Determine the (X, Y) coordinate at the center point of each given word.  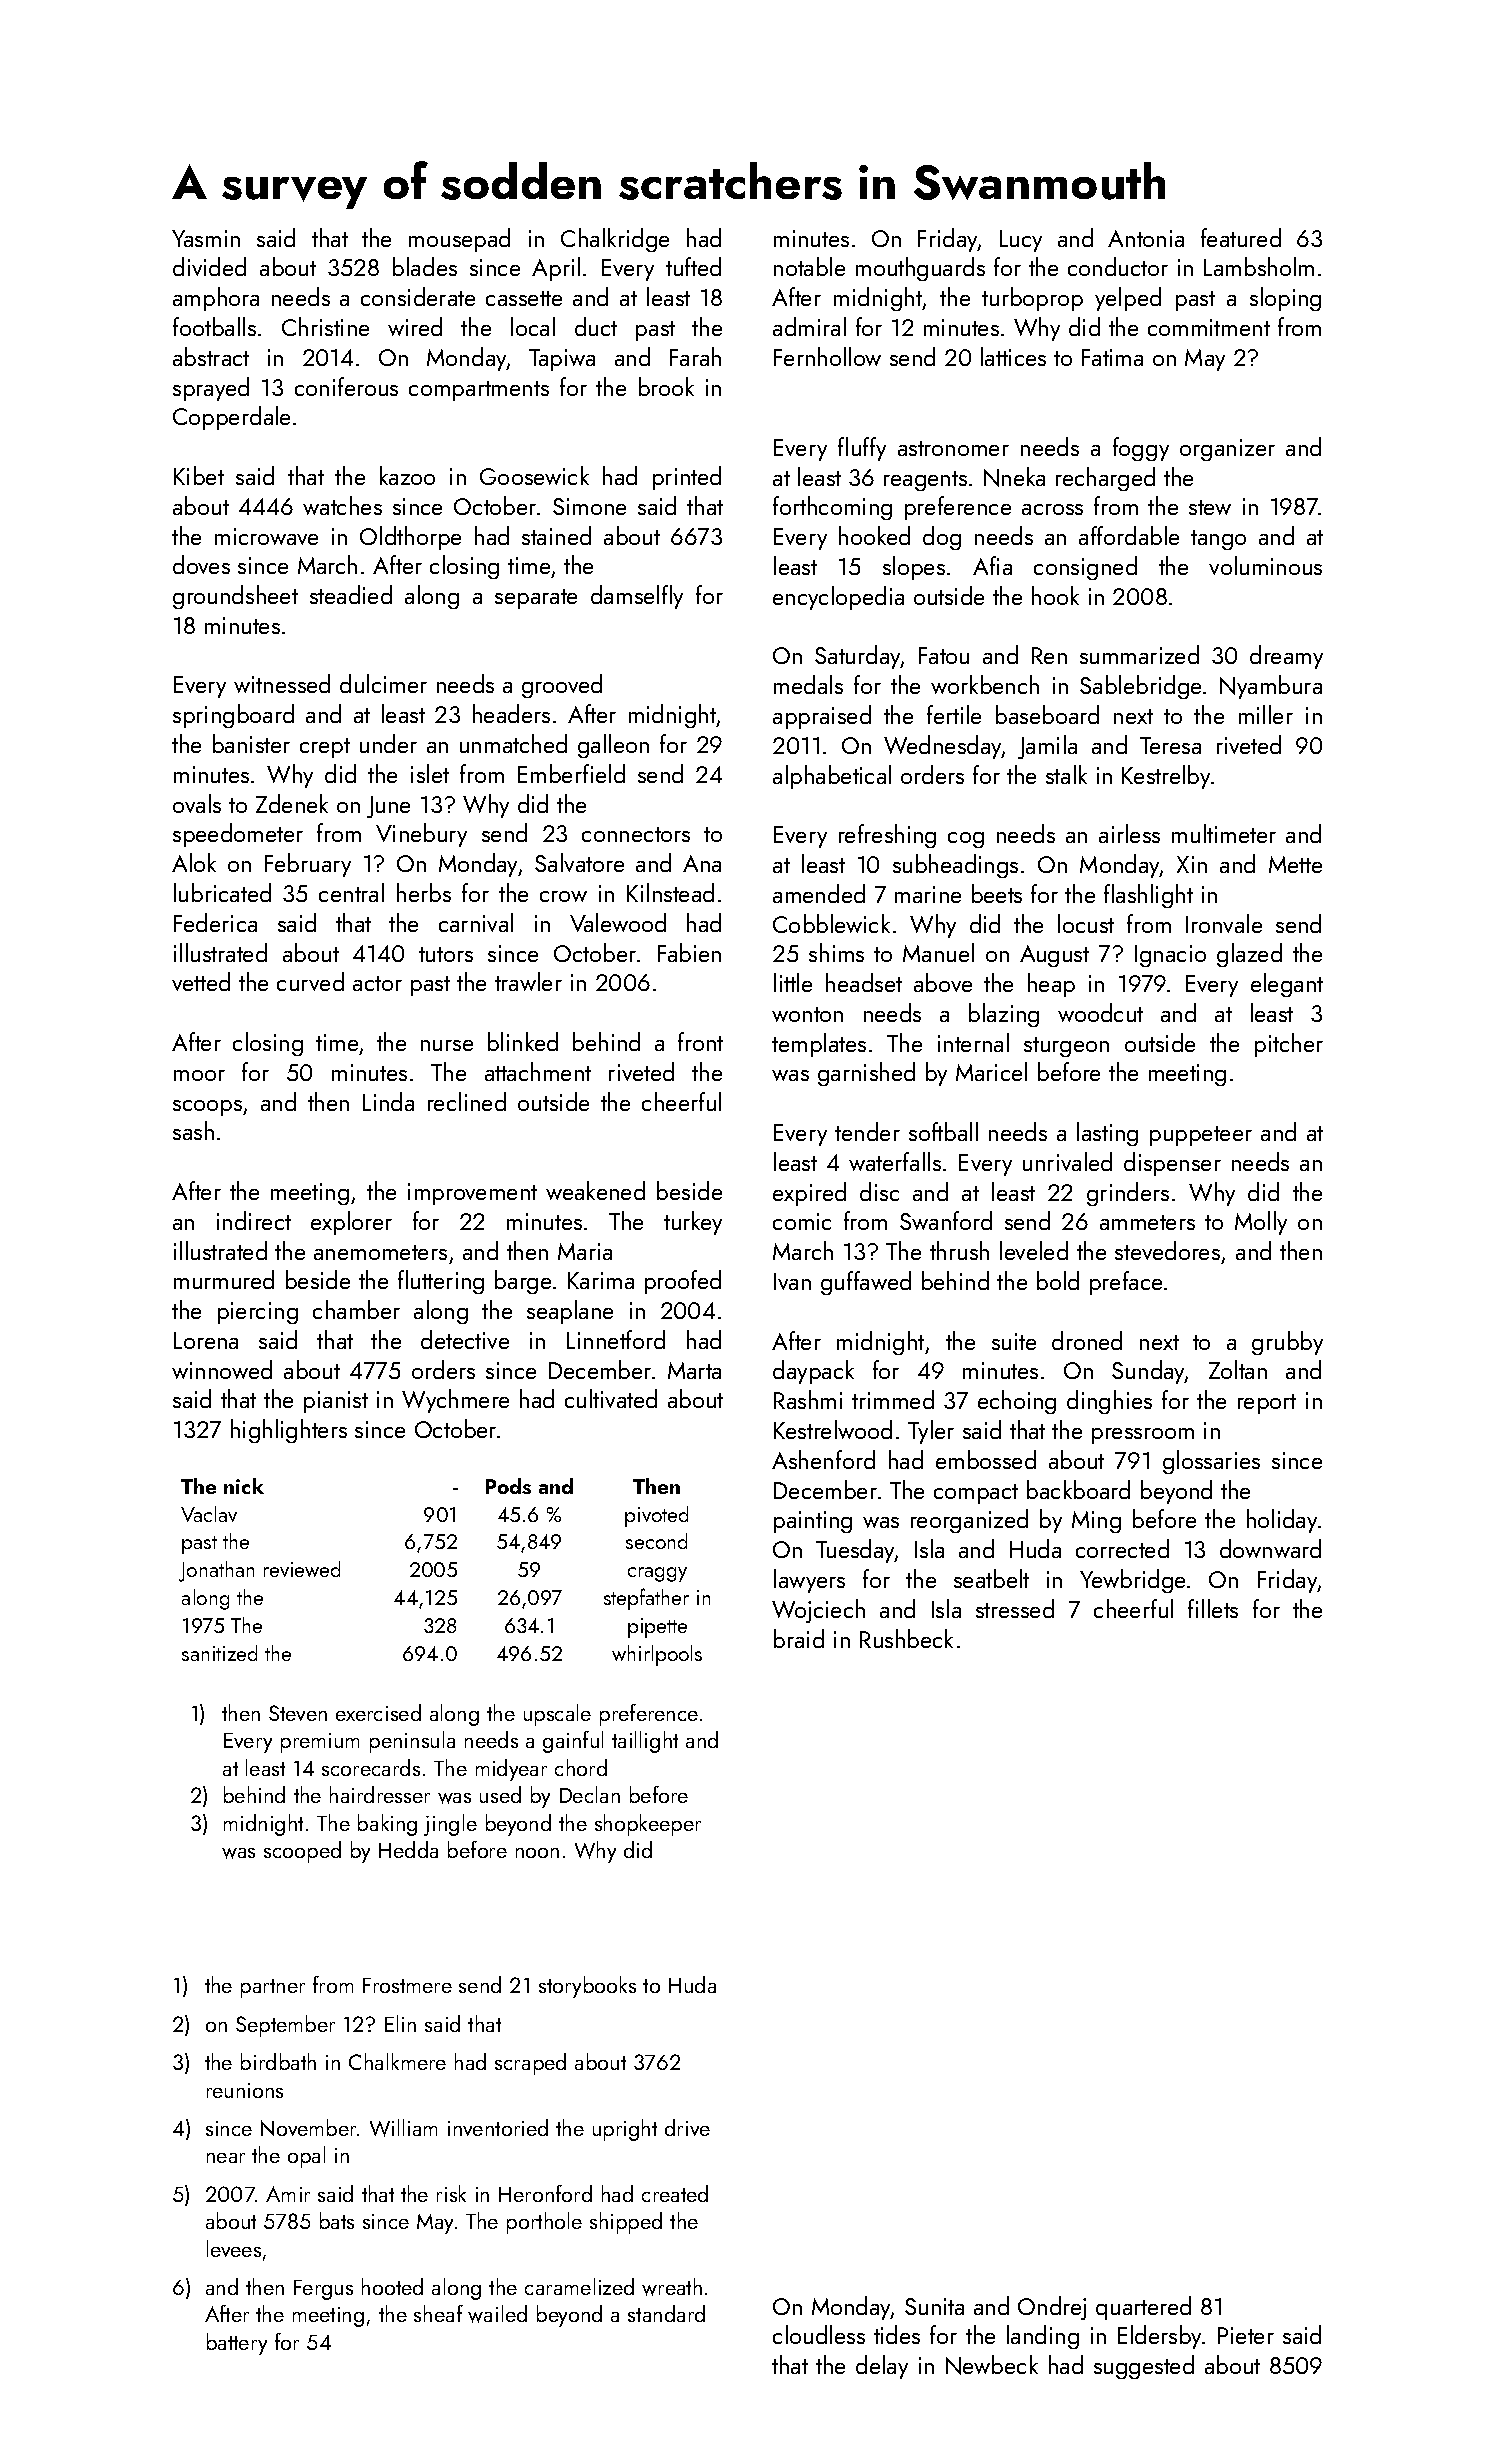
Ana (702, 863)
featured (1241, 237)
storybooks (587, 1987)
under (388, 743)
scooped (302, 1852)
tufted (693, 266)
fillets (1213, 1608)
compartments (479, 391)
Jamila (1047, 747)
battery (237, 2344)
